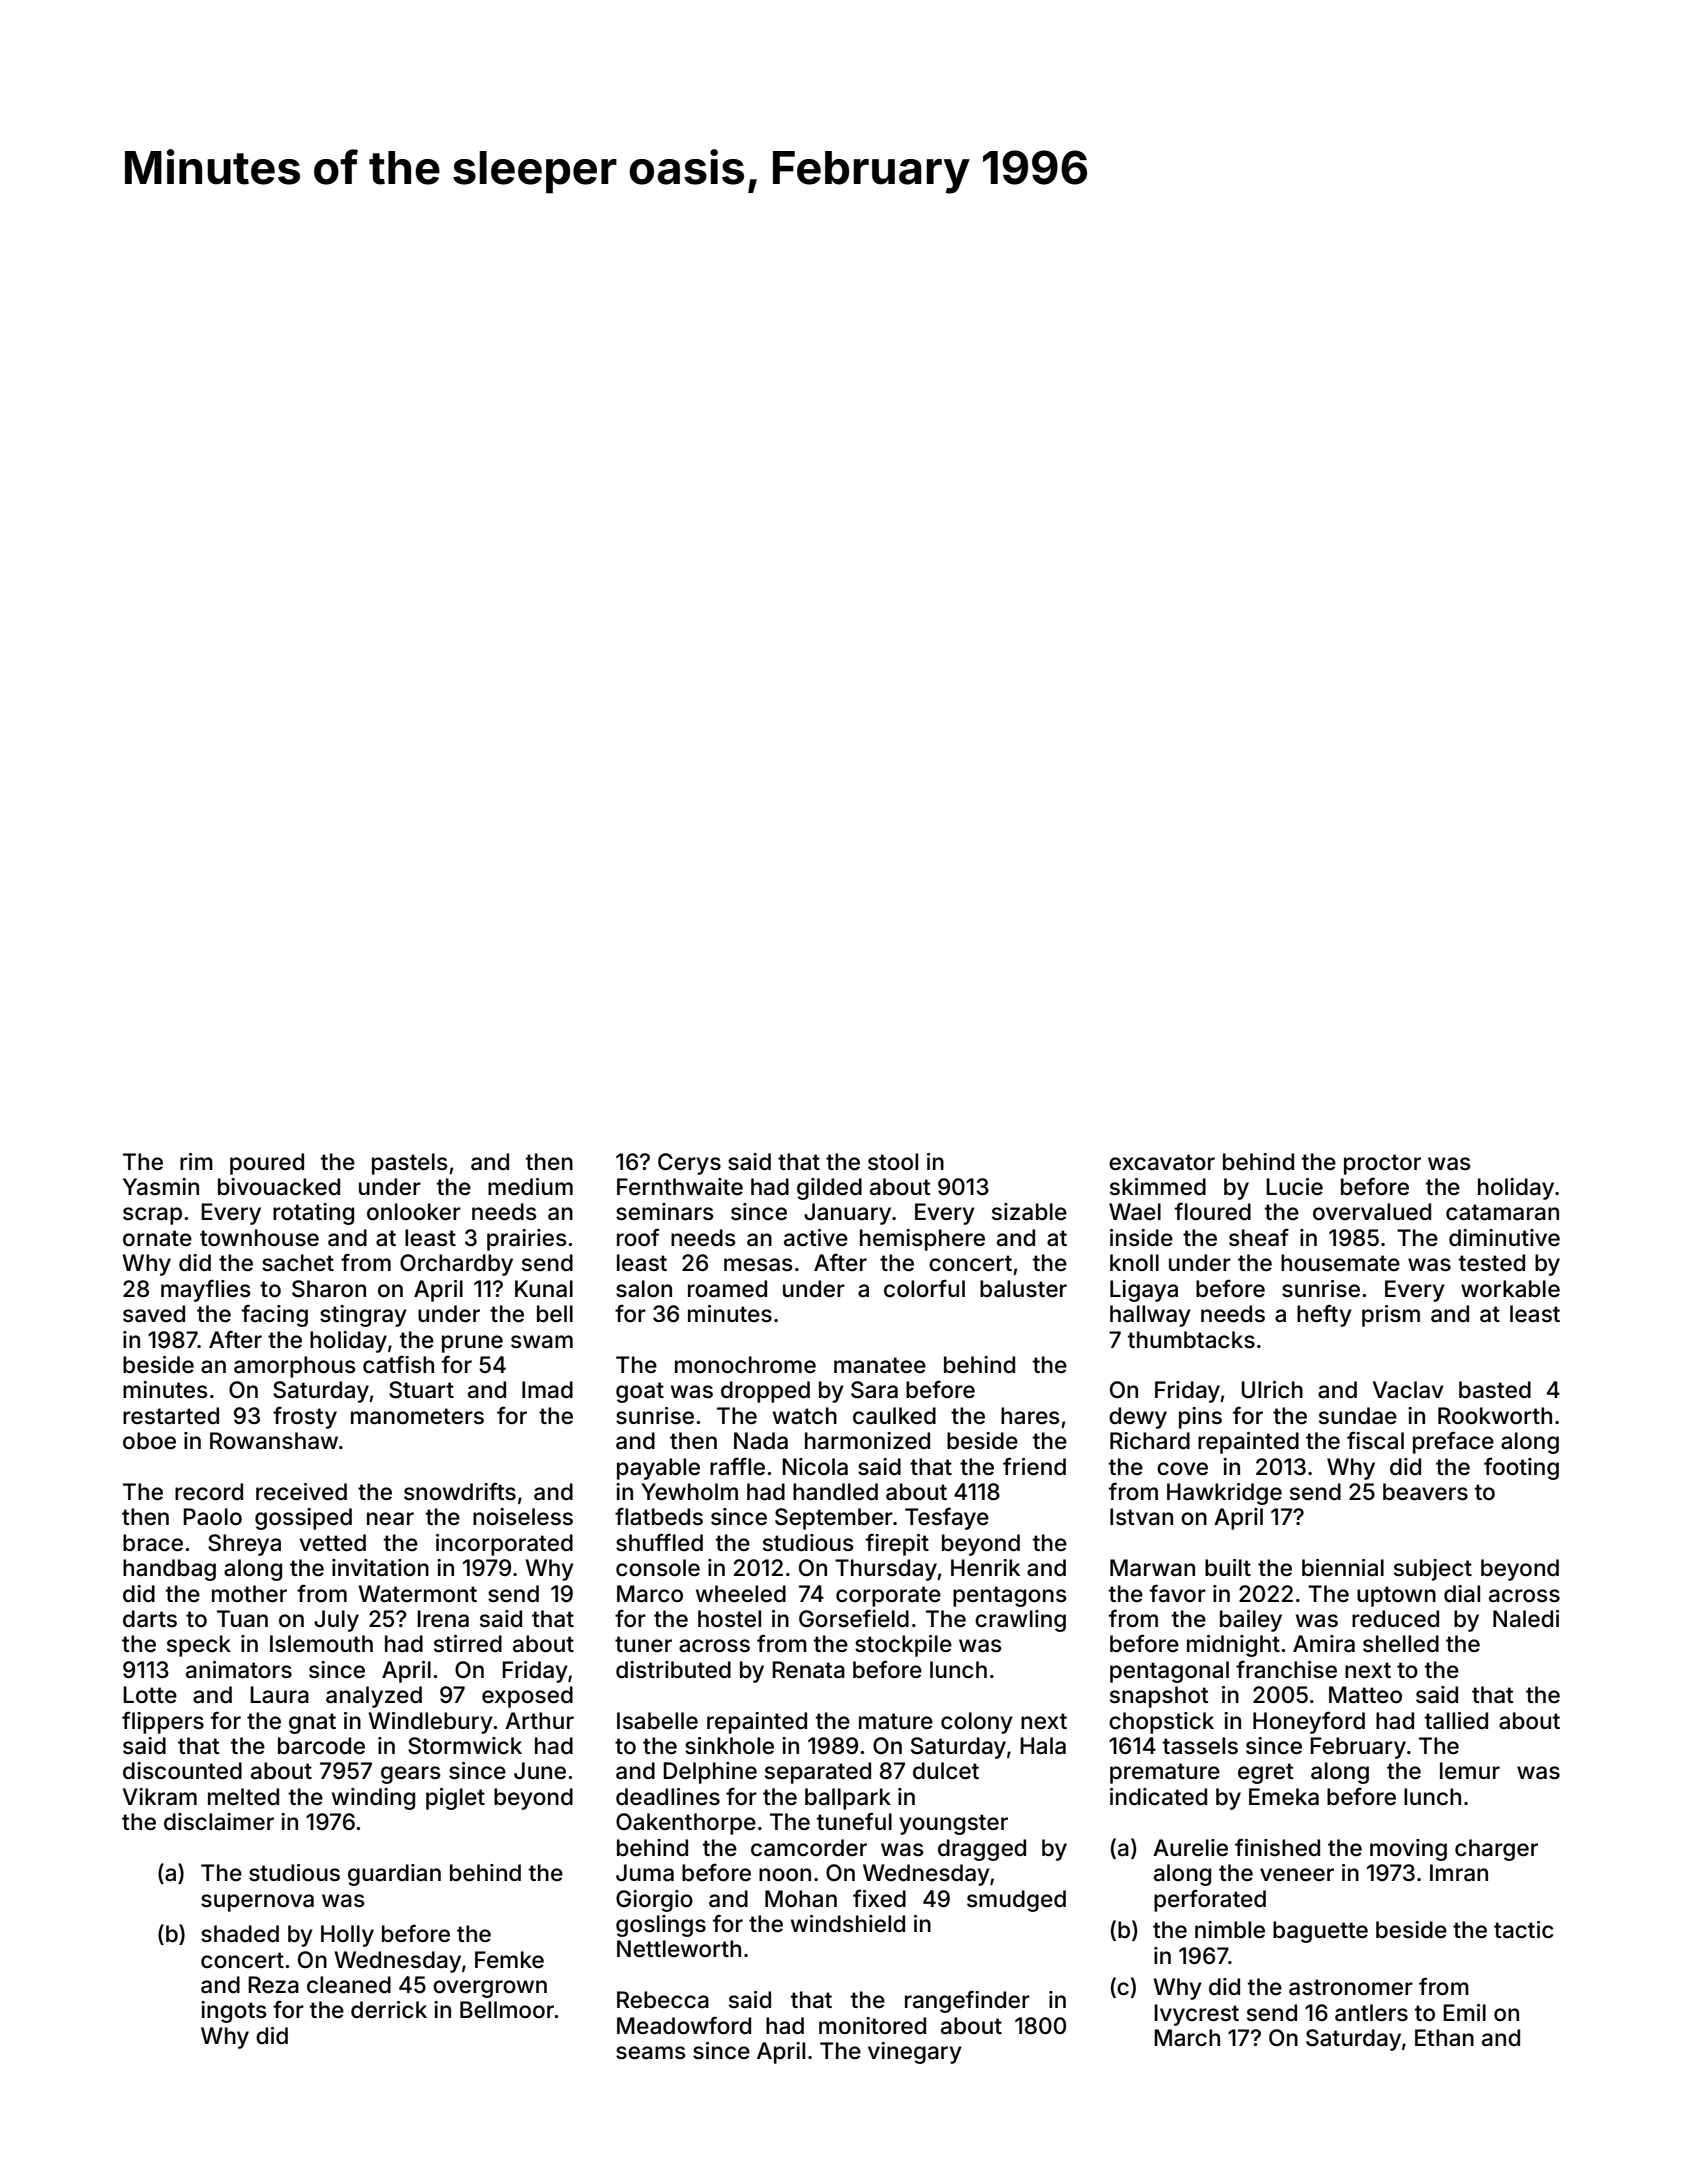 The height and width of the screenshot is (2178, 1683). I want to click on crawling, so click(1020, 1621).
